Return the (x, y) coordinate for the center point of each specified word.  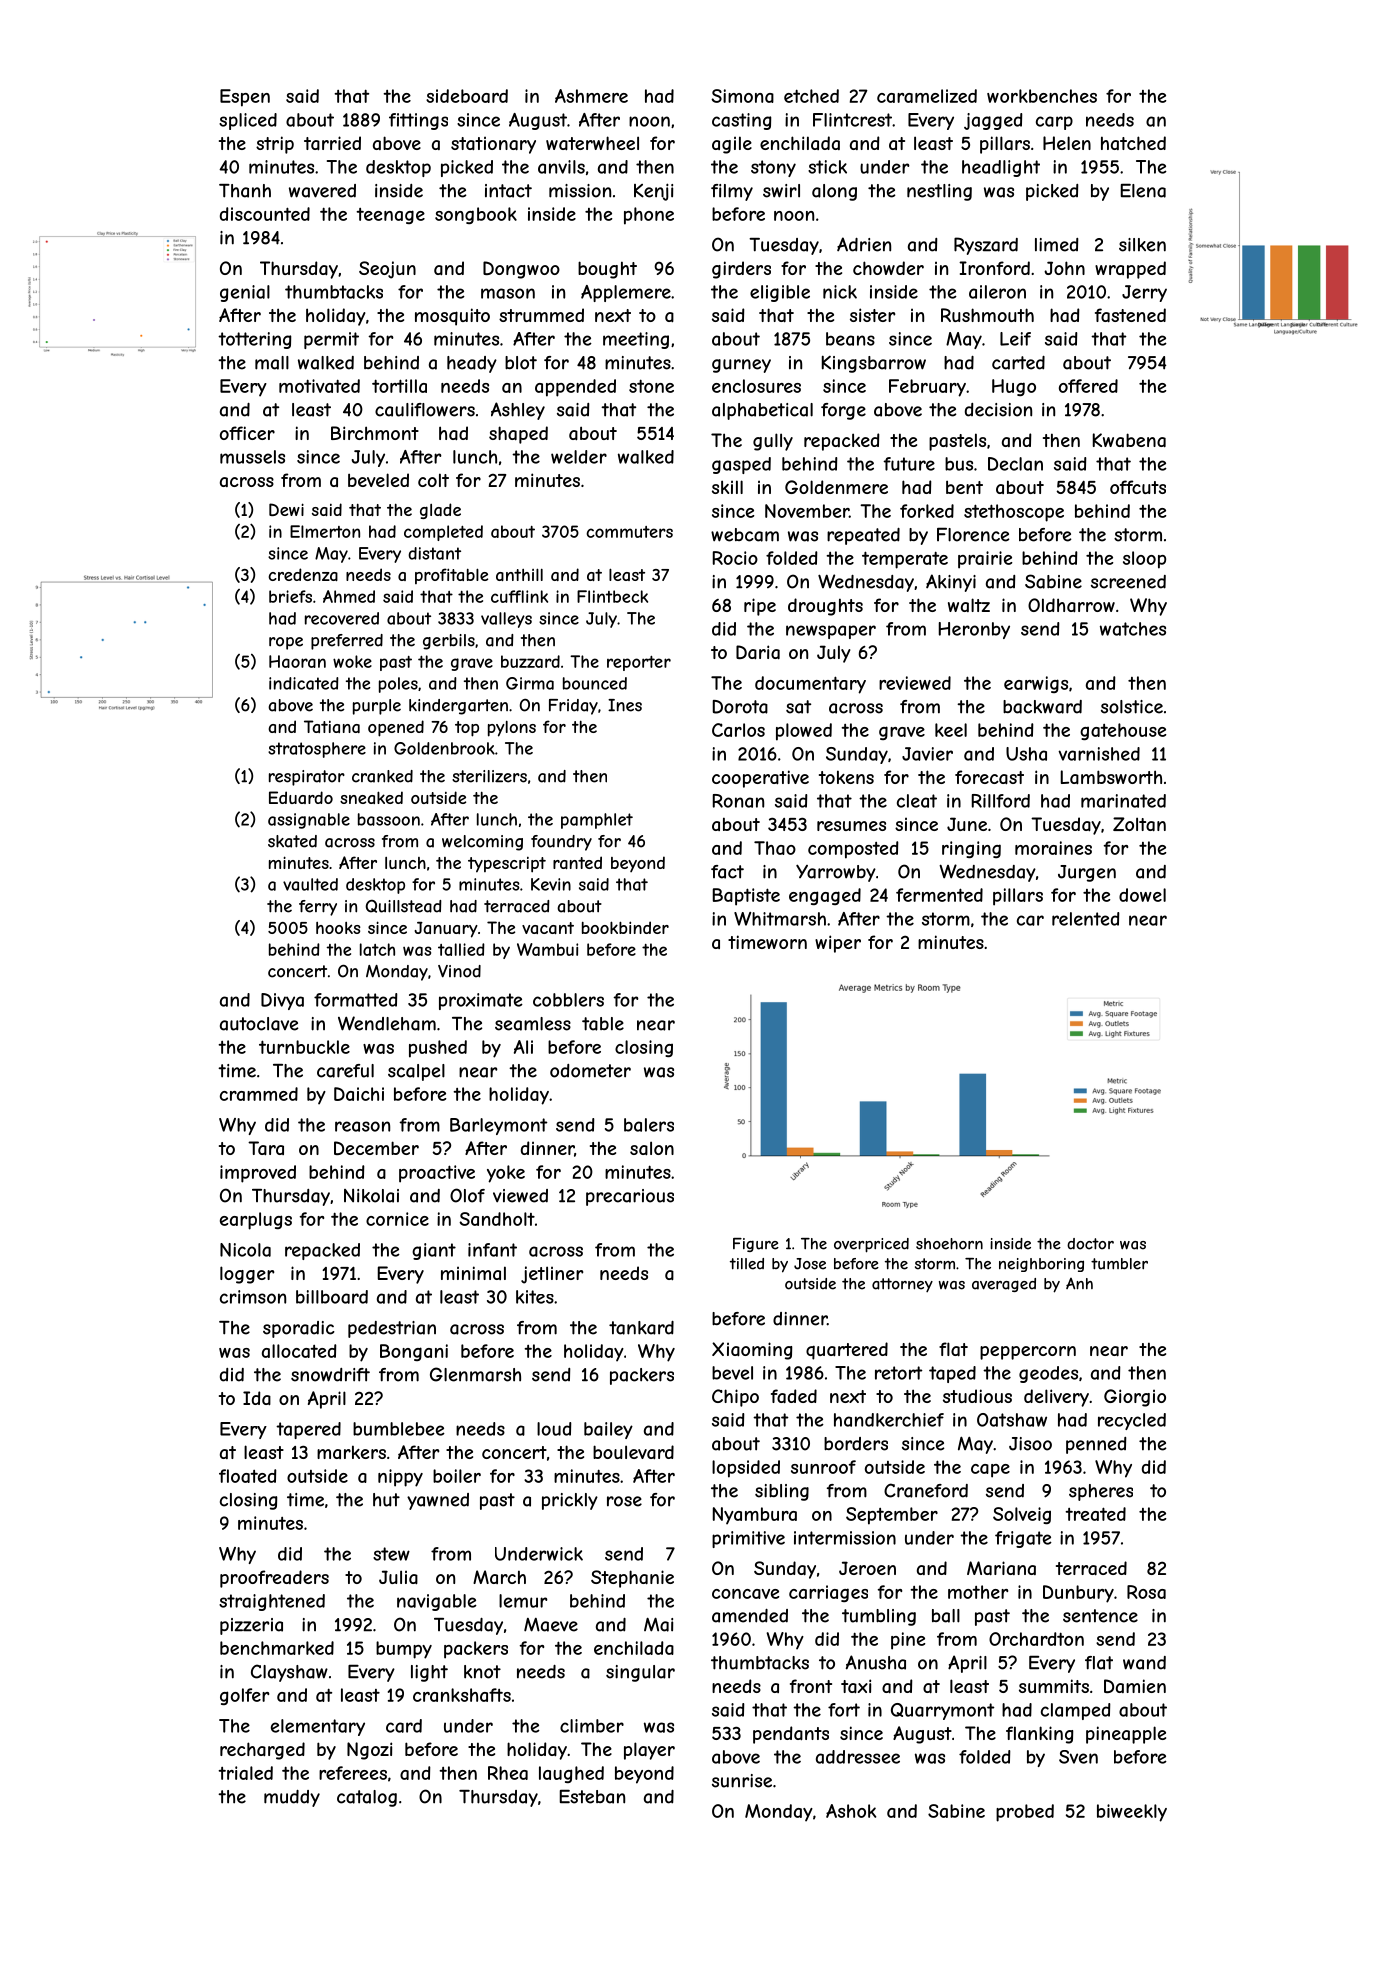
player (649, 1751)
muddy (292, 1798)
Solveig (1022, 1515)
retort (899, 1373)
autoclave (259, 1024)
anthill (519, 574)
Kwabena (1129, 440)
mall (272, 363)
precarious (630, 1197)
